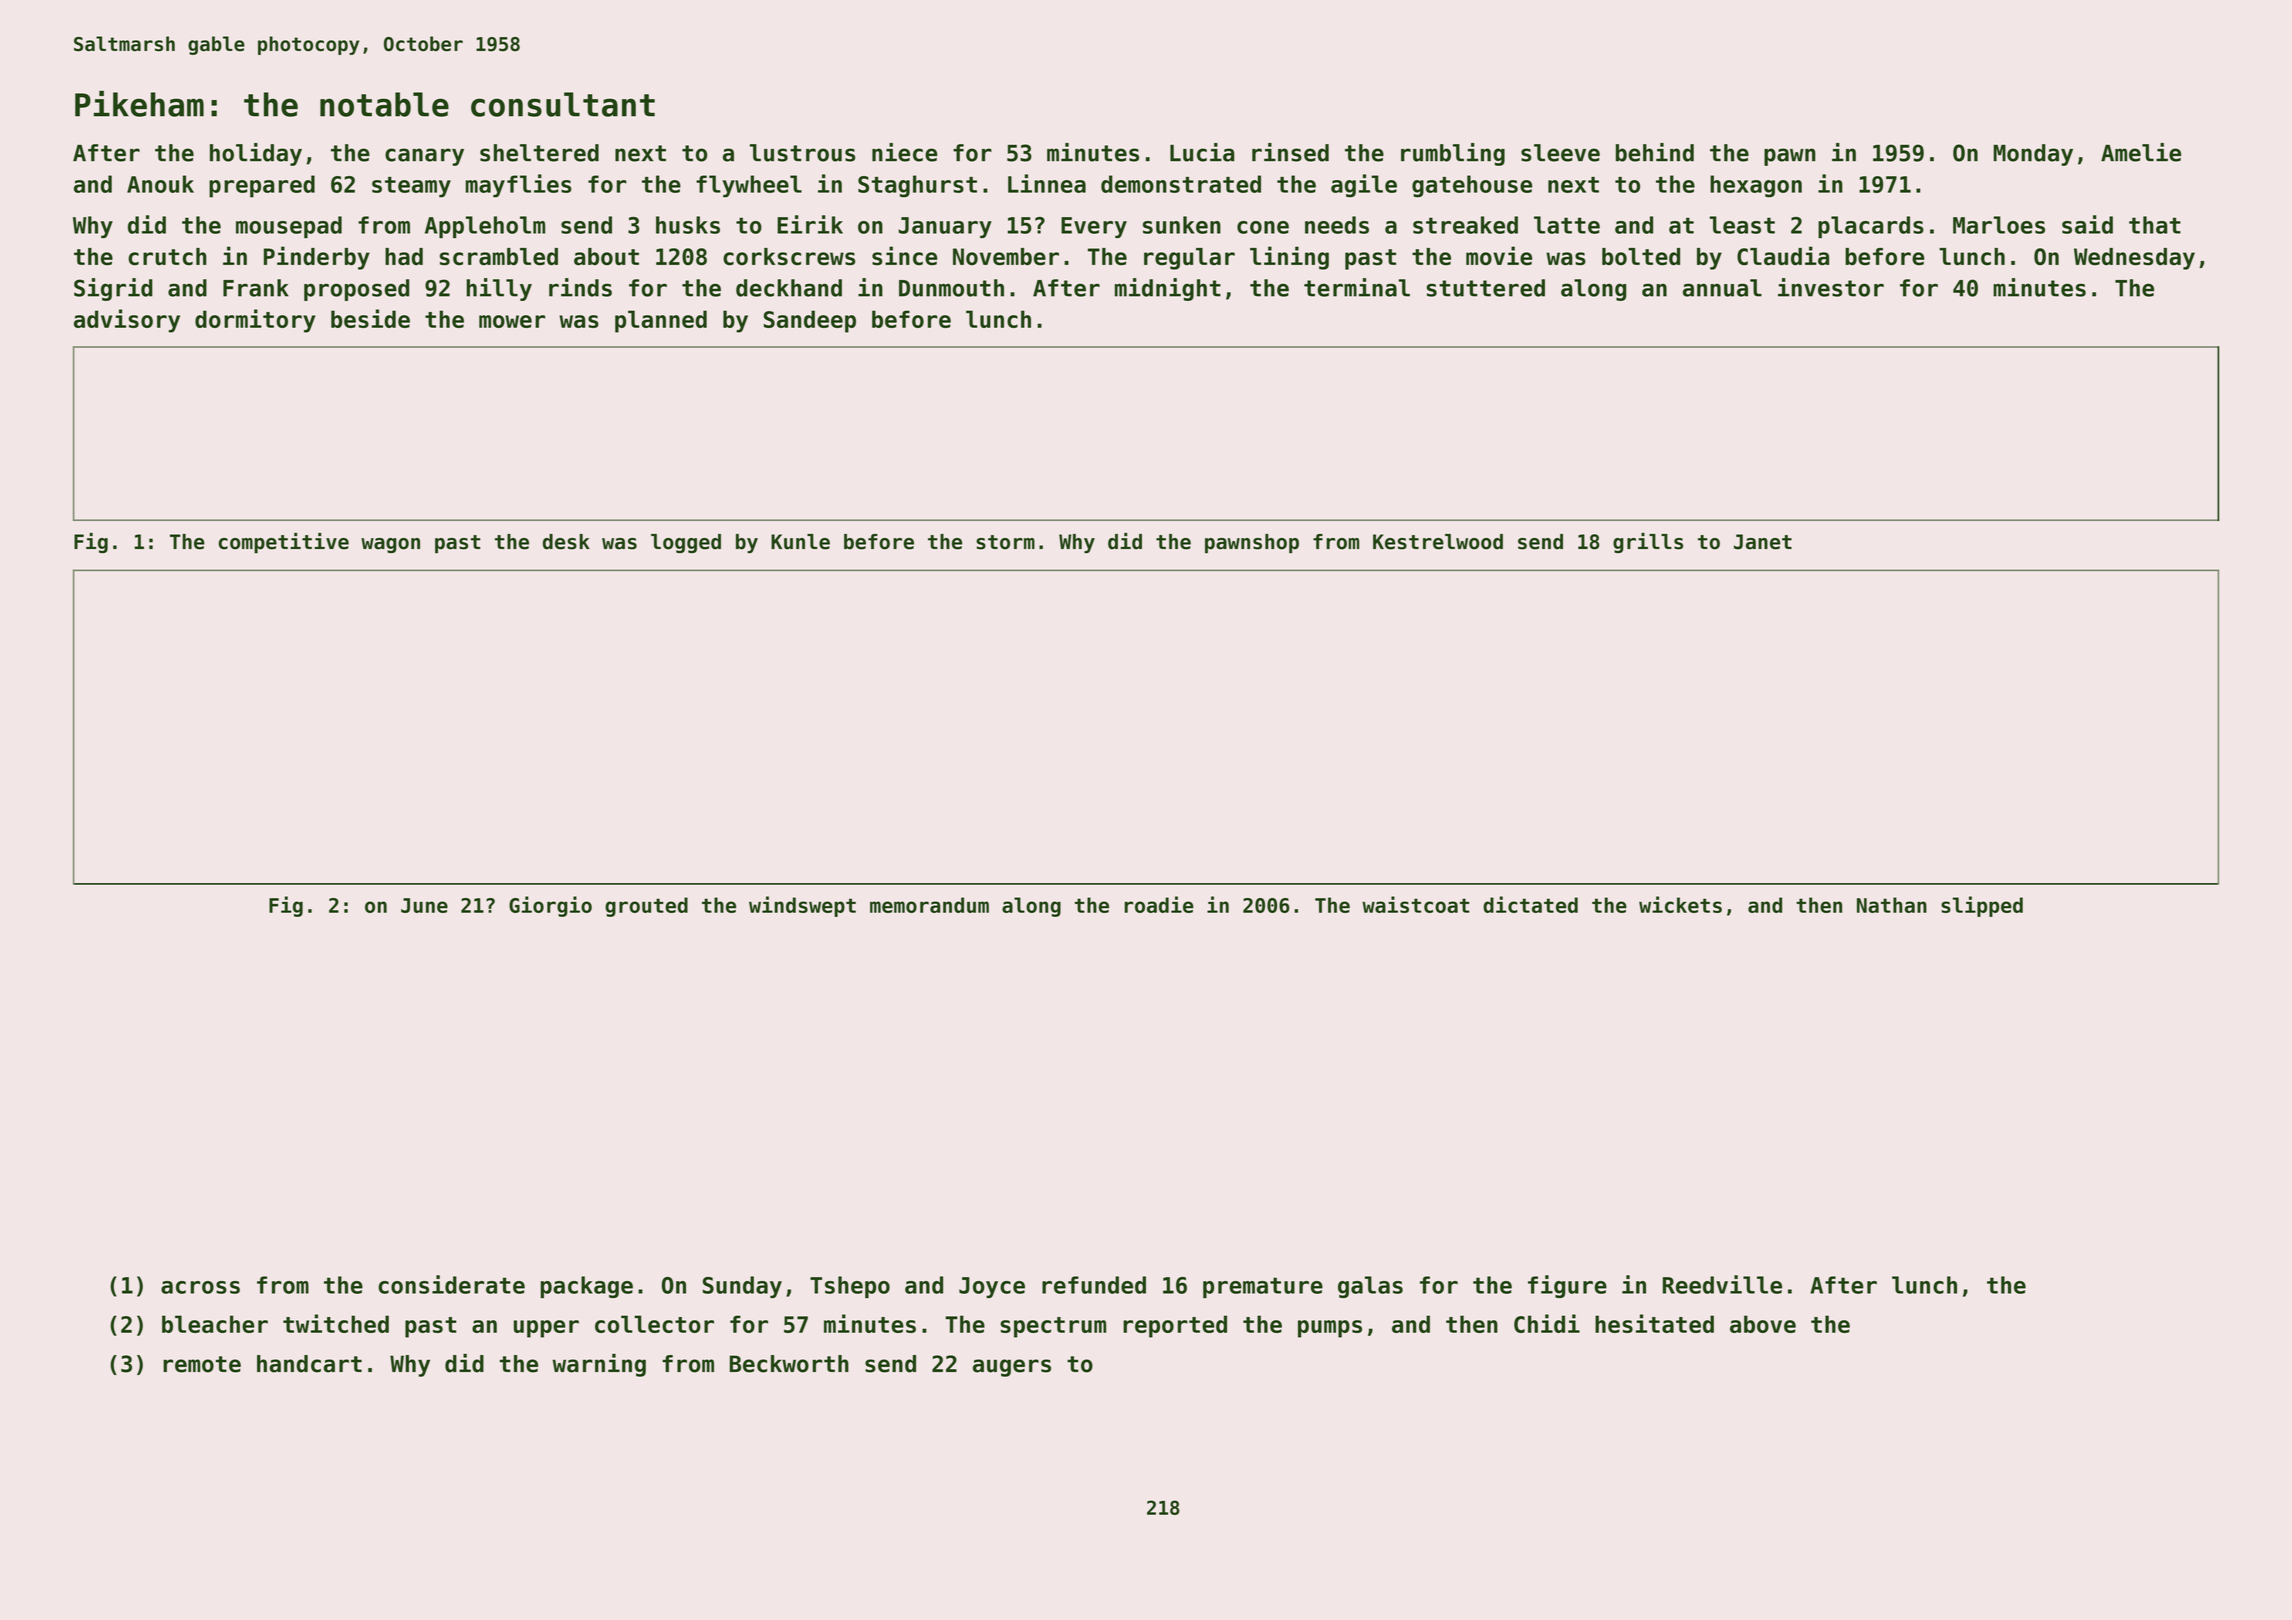 The image size is (2292, 1620). Describe the element at coordinates (202, 1364) in the screenshot. I see `remote` at that location.
